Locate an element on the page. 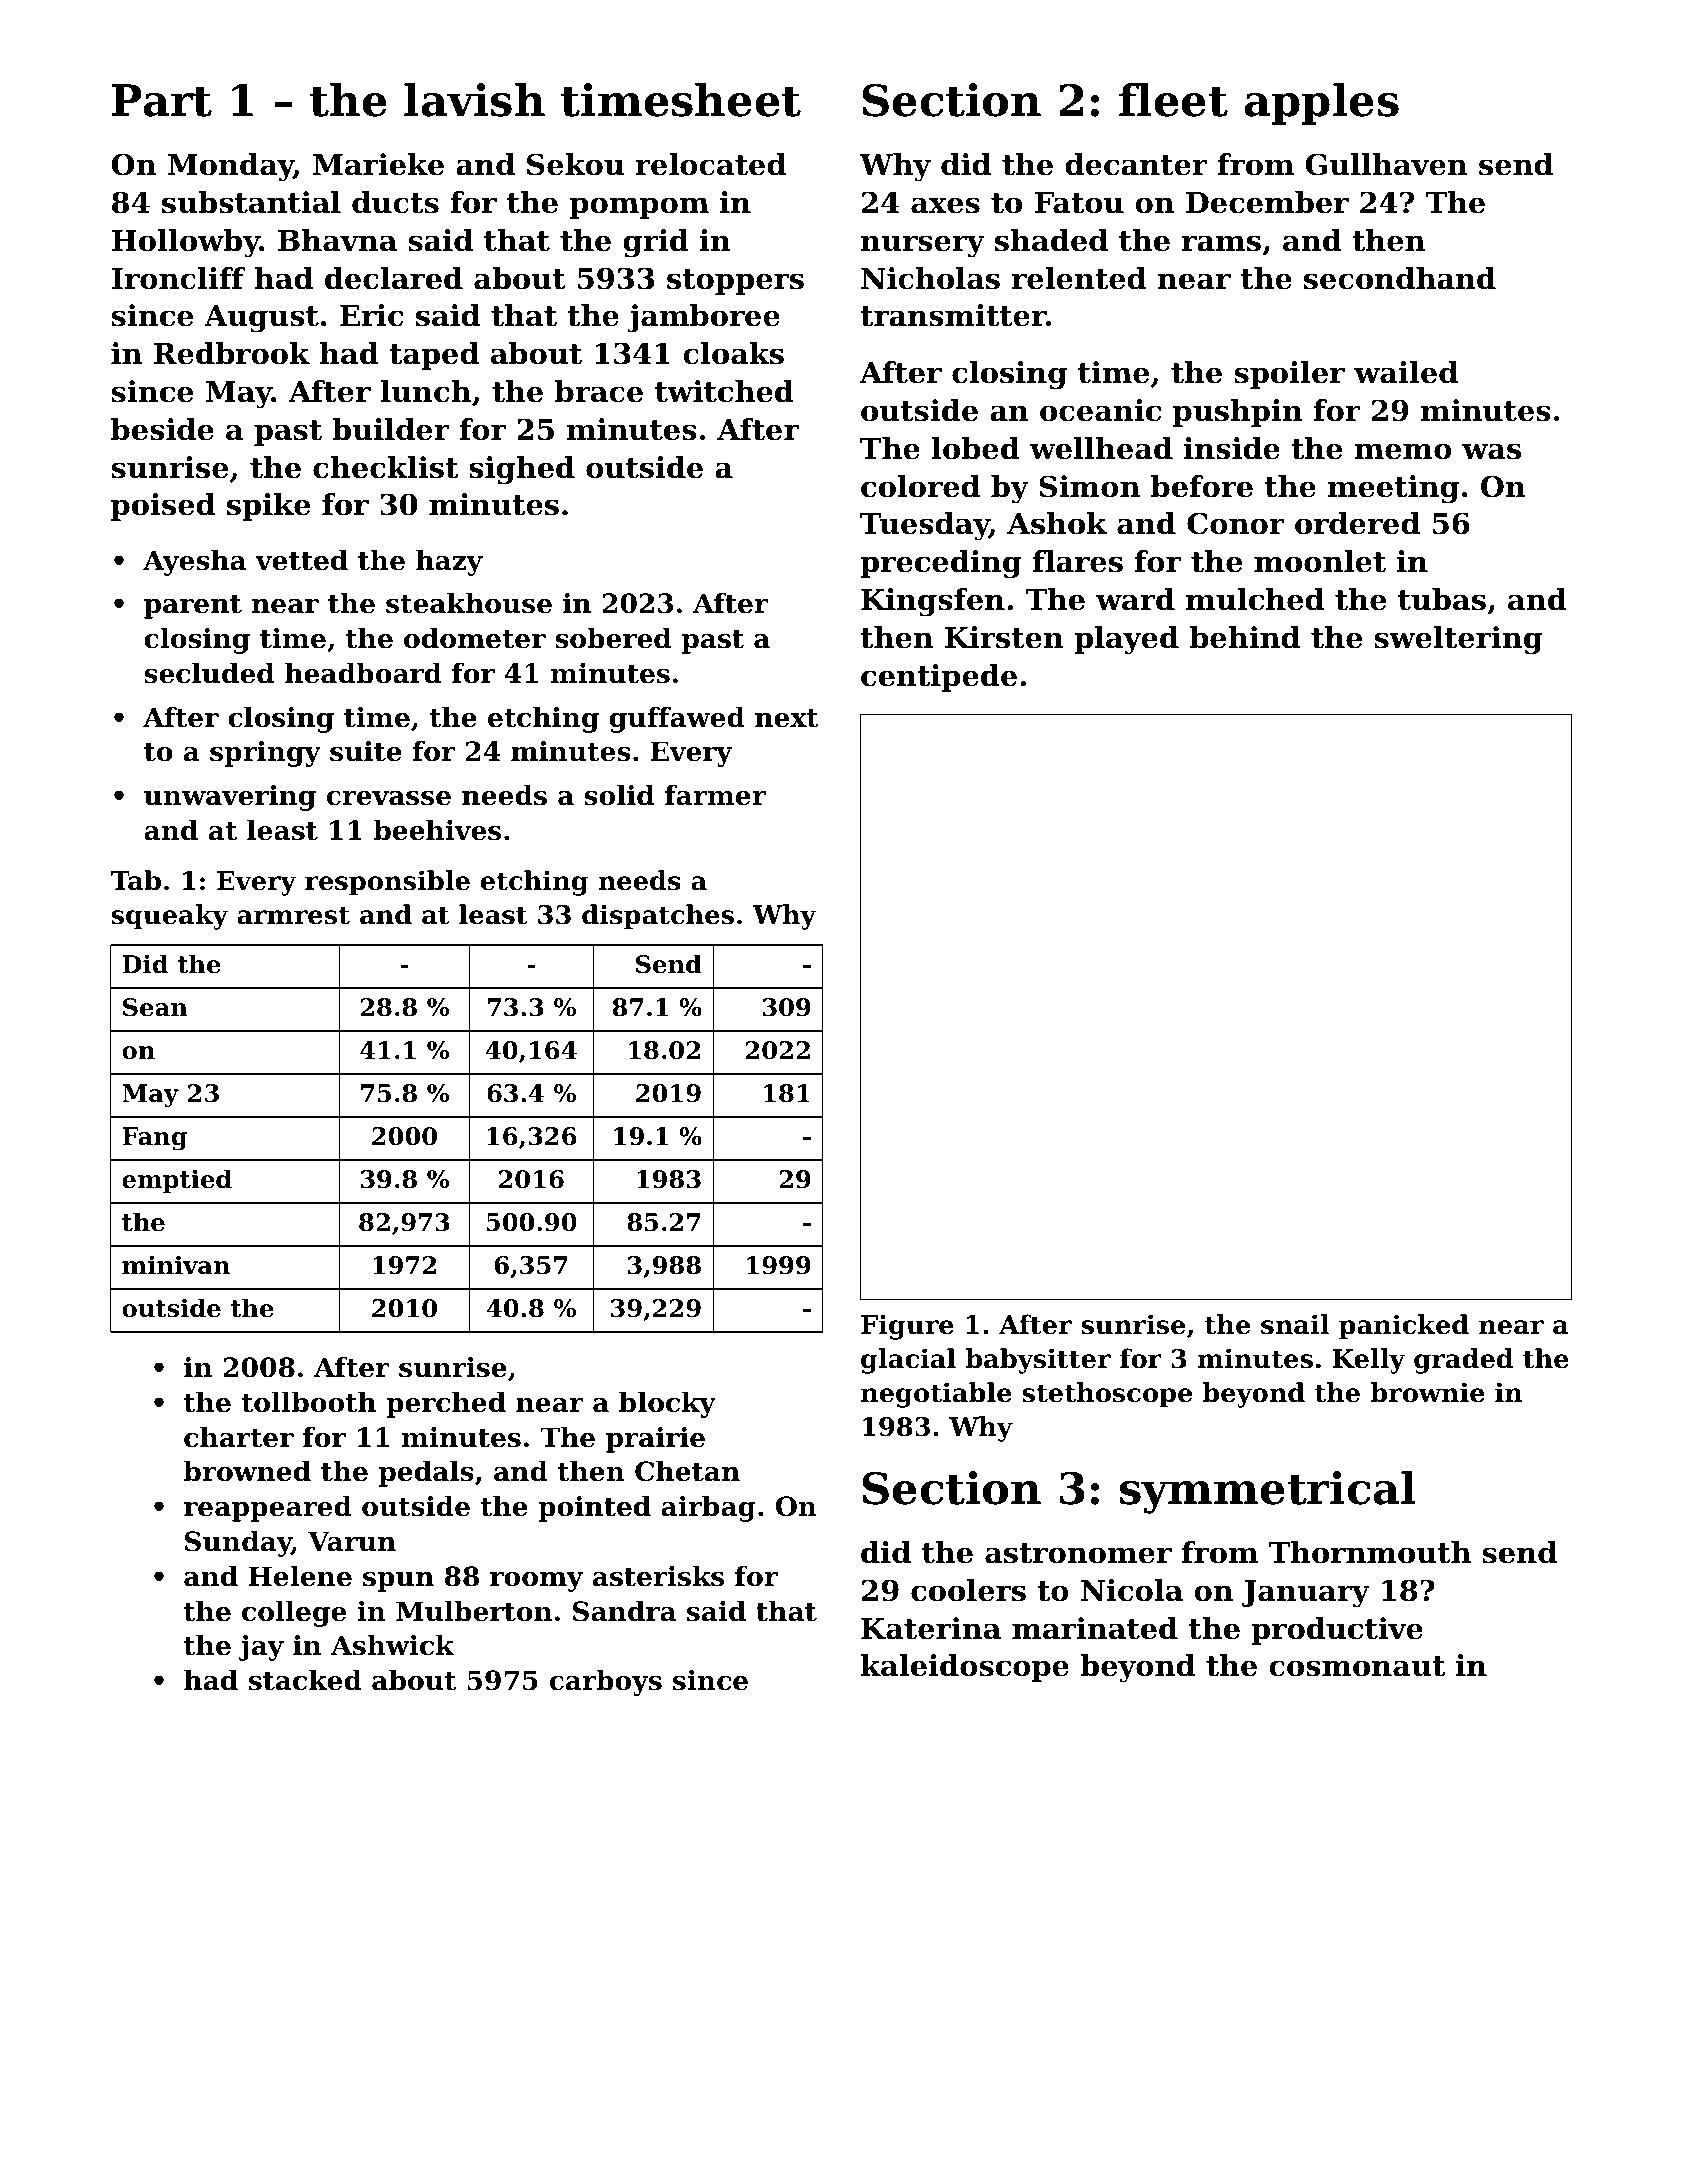 This image has width=1683, height=2178. snail is located at coordinates (1295, 1324).
